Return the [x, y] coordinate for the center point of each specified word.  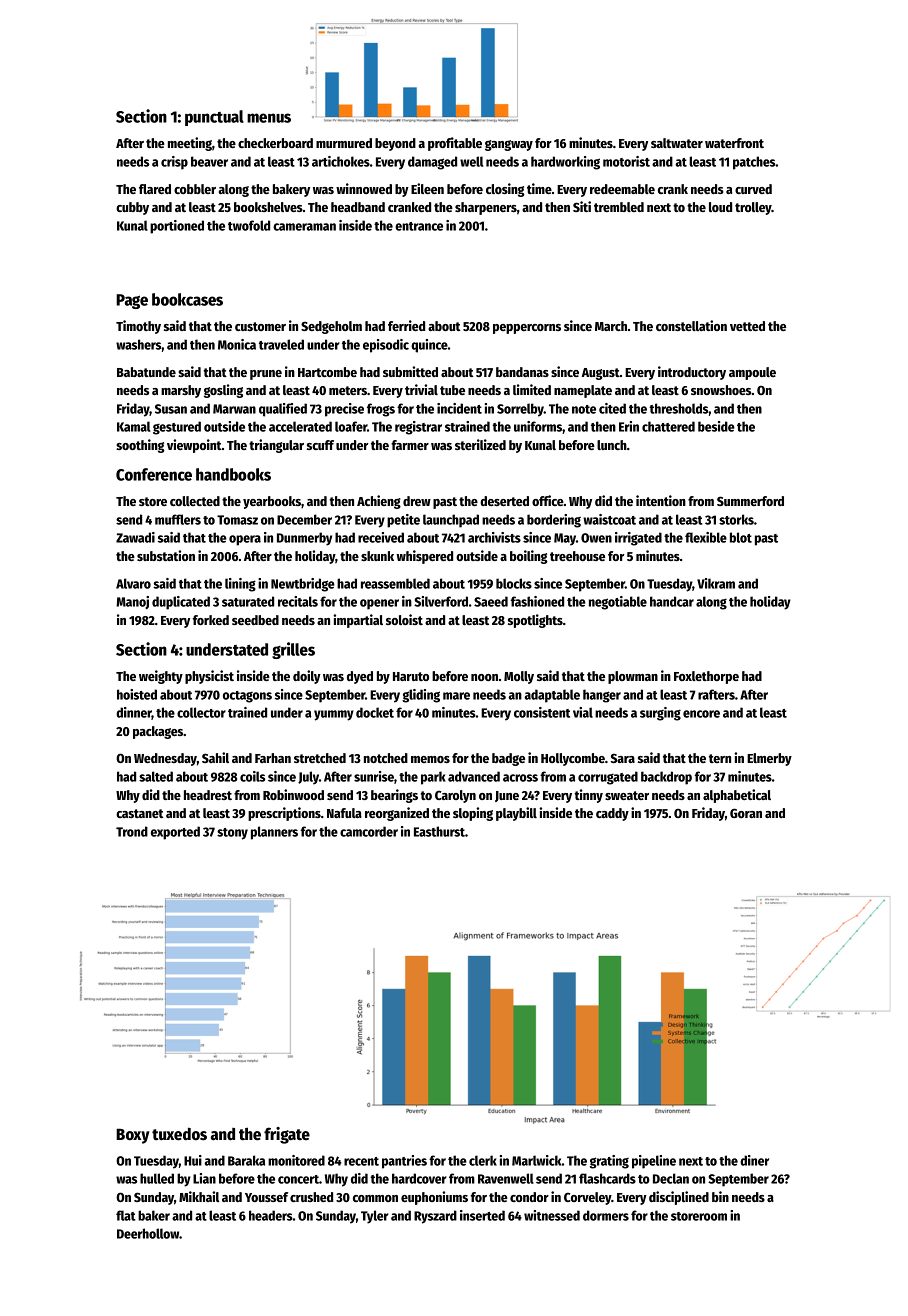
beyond [395, 144]
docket [375, 712]
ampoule [752, 373]
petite [403, 521]
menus [269, 118]
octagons [247, 697]
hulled [157, 1178]
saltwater [677, 143]
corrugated [608, 778]
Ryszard [435, 1217]
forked [211, 620]
